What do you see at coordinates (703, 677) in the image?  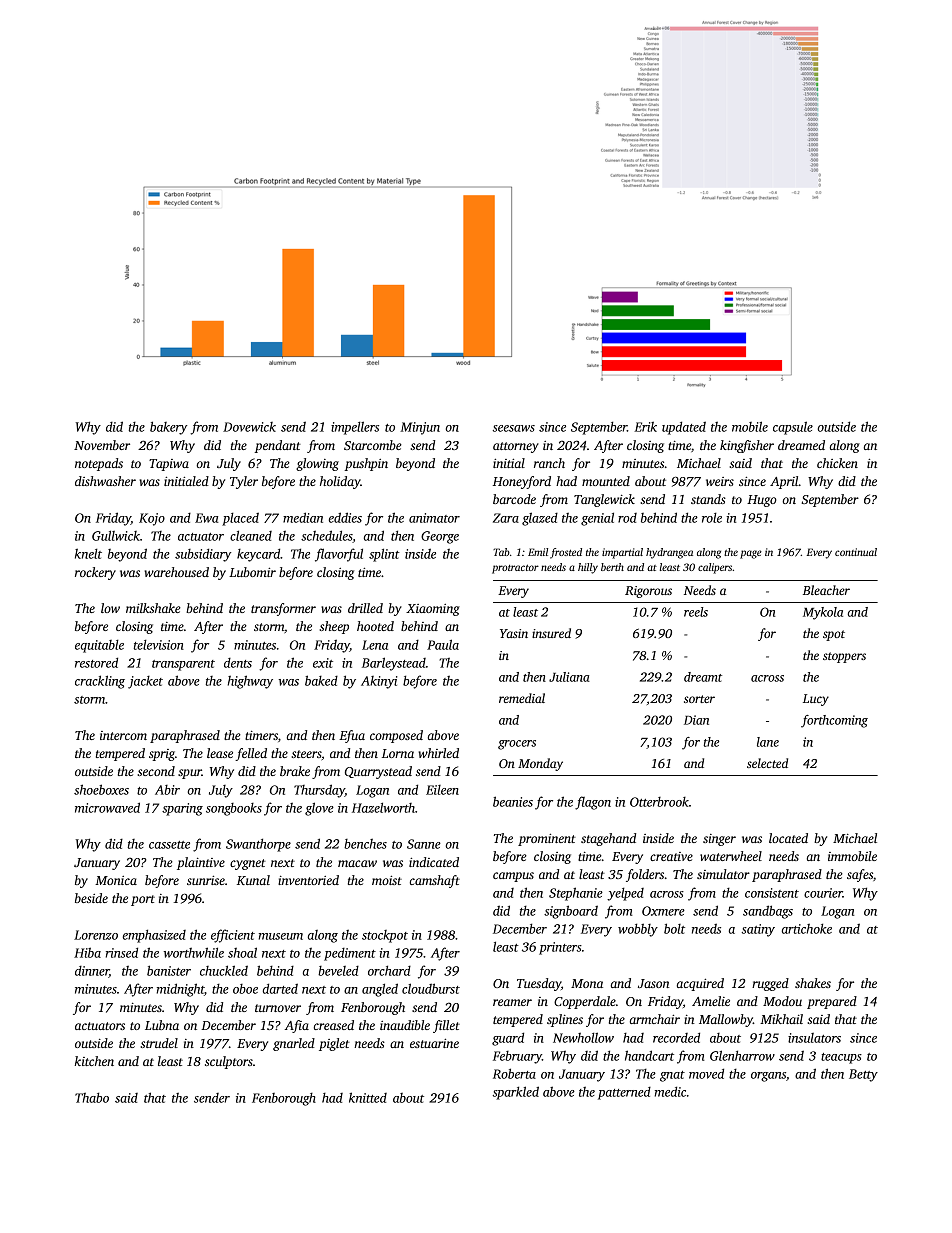 I see `dreamt` at bounding box center [703, 677].
